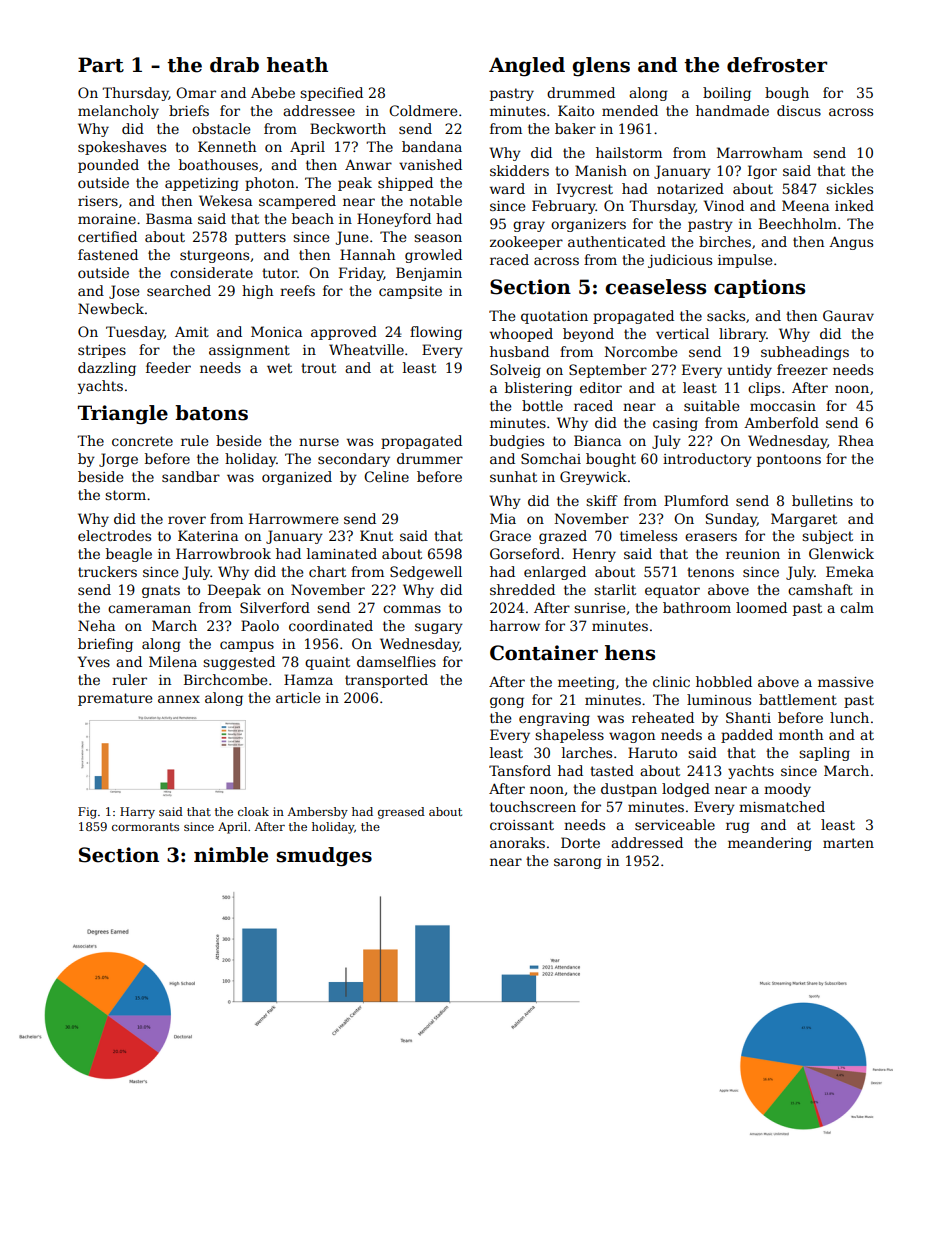 The image size is (952, 1233). What do you see at coordinates (526, 243) in the screenshot?
I see `zookeeper` at bounding box center [526, 243].
